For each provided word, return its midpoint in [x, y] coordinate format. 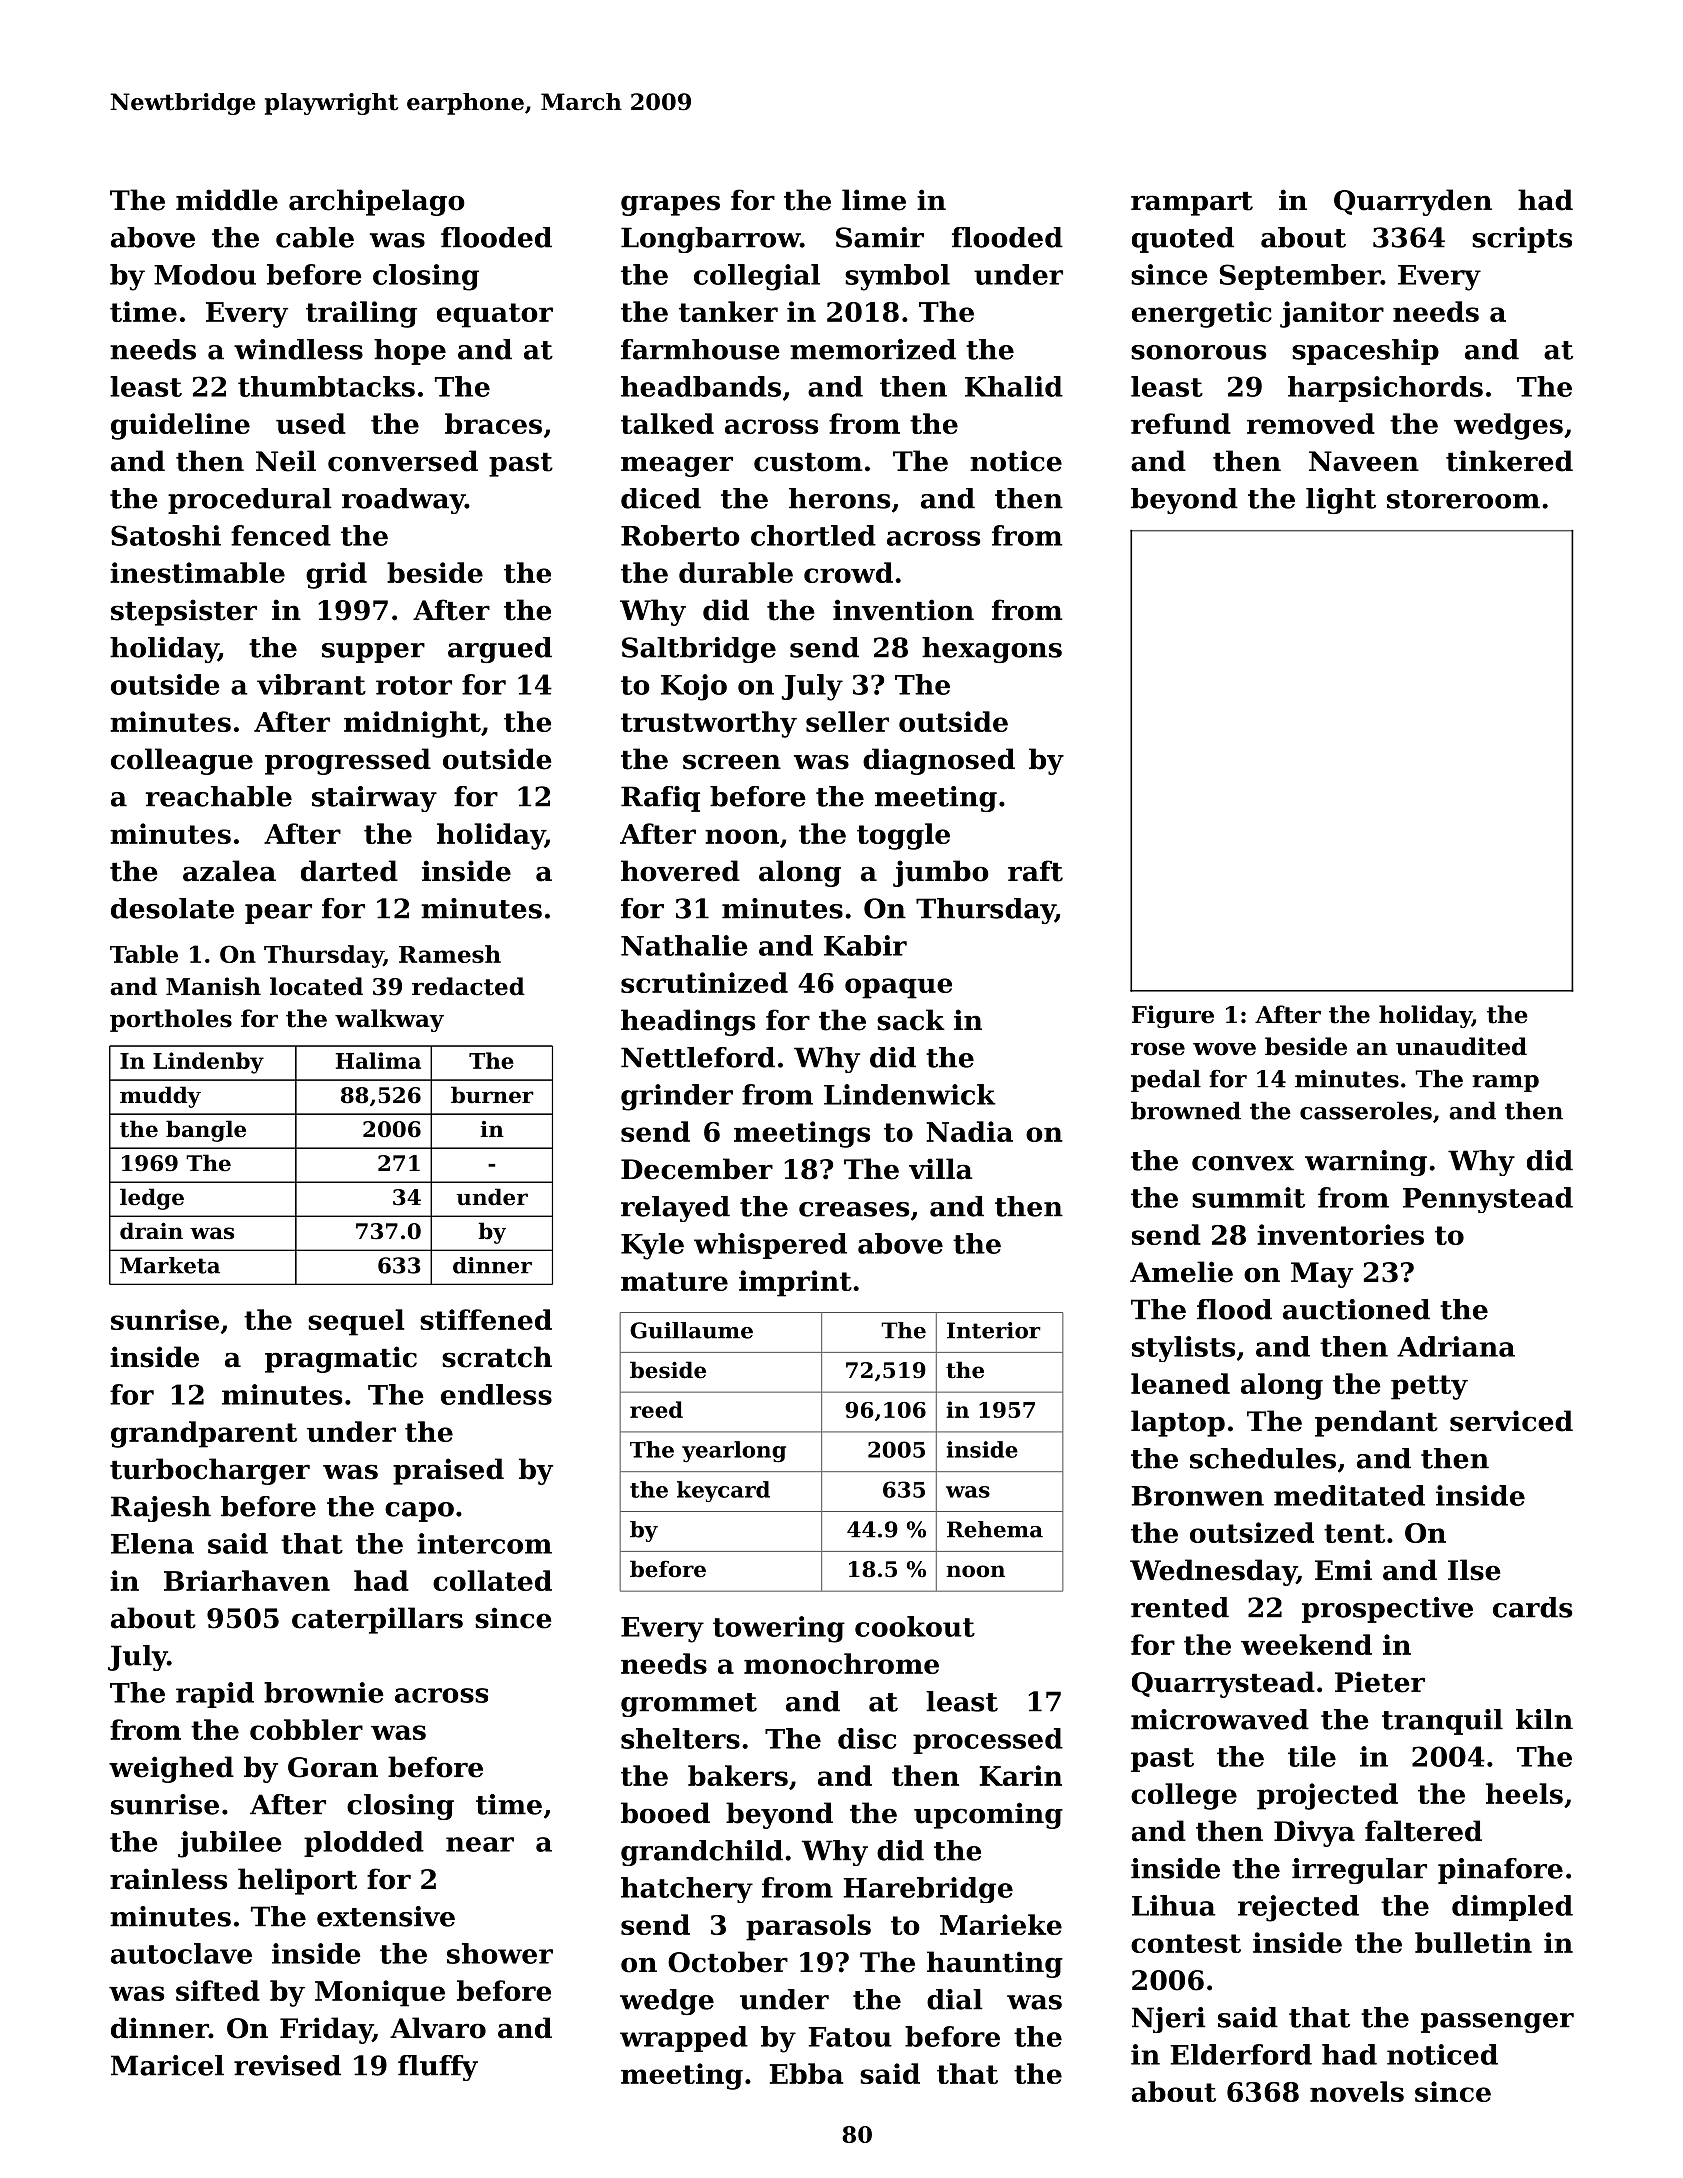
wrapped [684, 2039]
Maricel [167, 2065]
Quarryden [1413, 202]
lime [874, 200]
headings [688, 1022]
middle [227, 200]
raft [1035, 871]
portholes [171, 1020]
